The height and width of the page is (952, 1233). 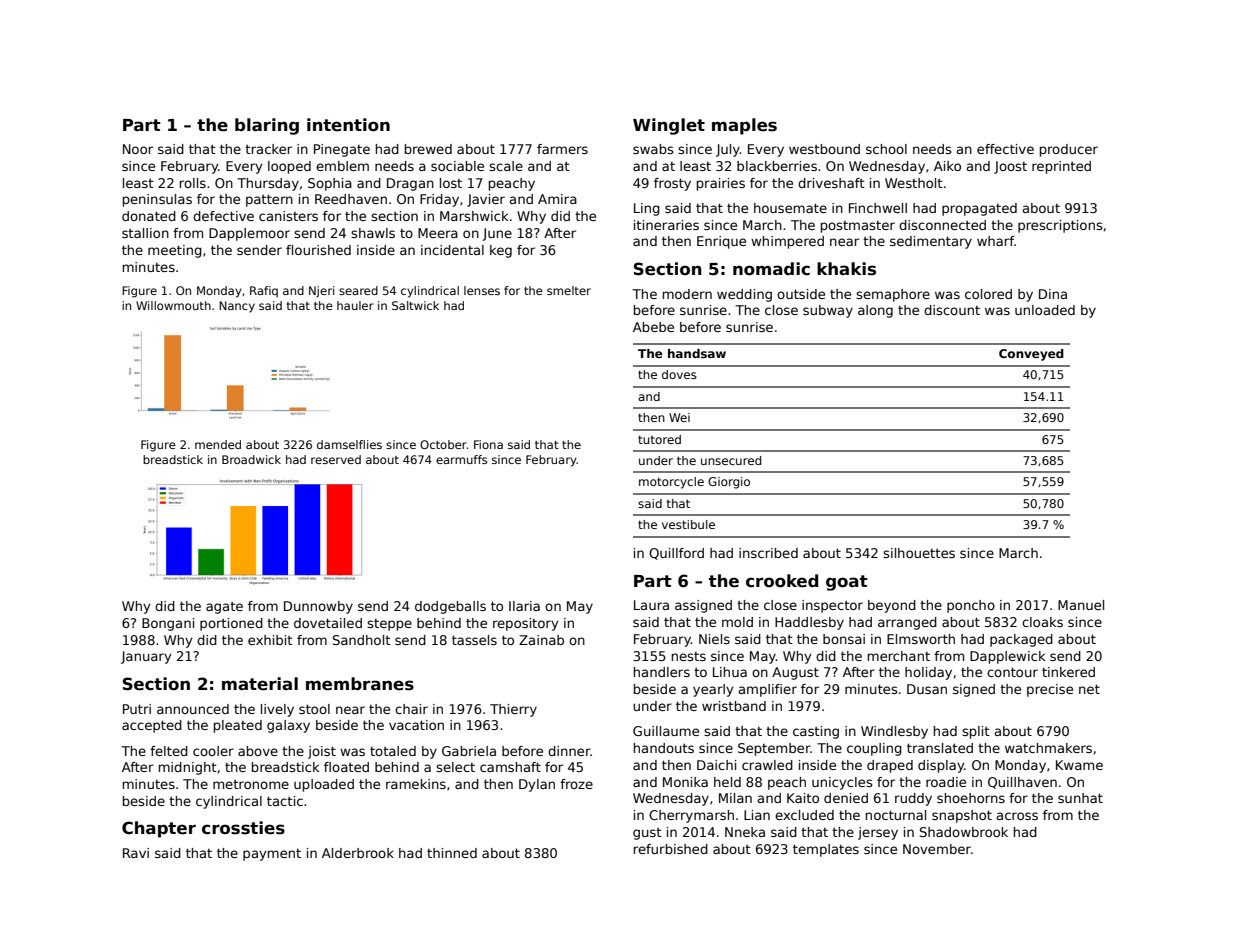 I want to click on silhouettes, so click(x=919, y=553).
